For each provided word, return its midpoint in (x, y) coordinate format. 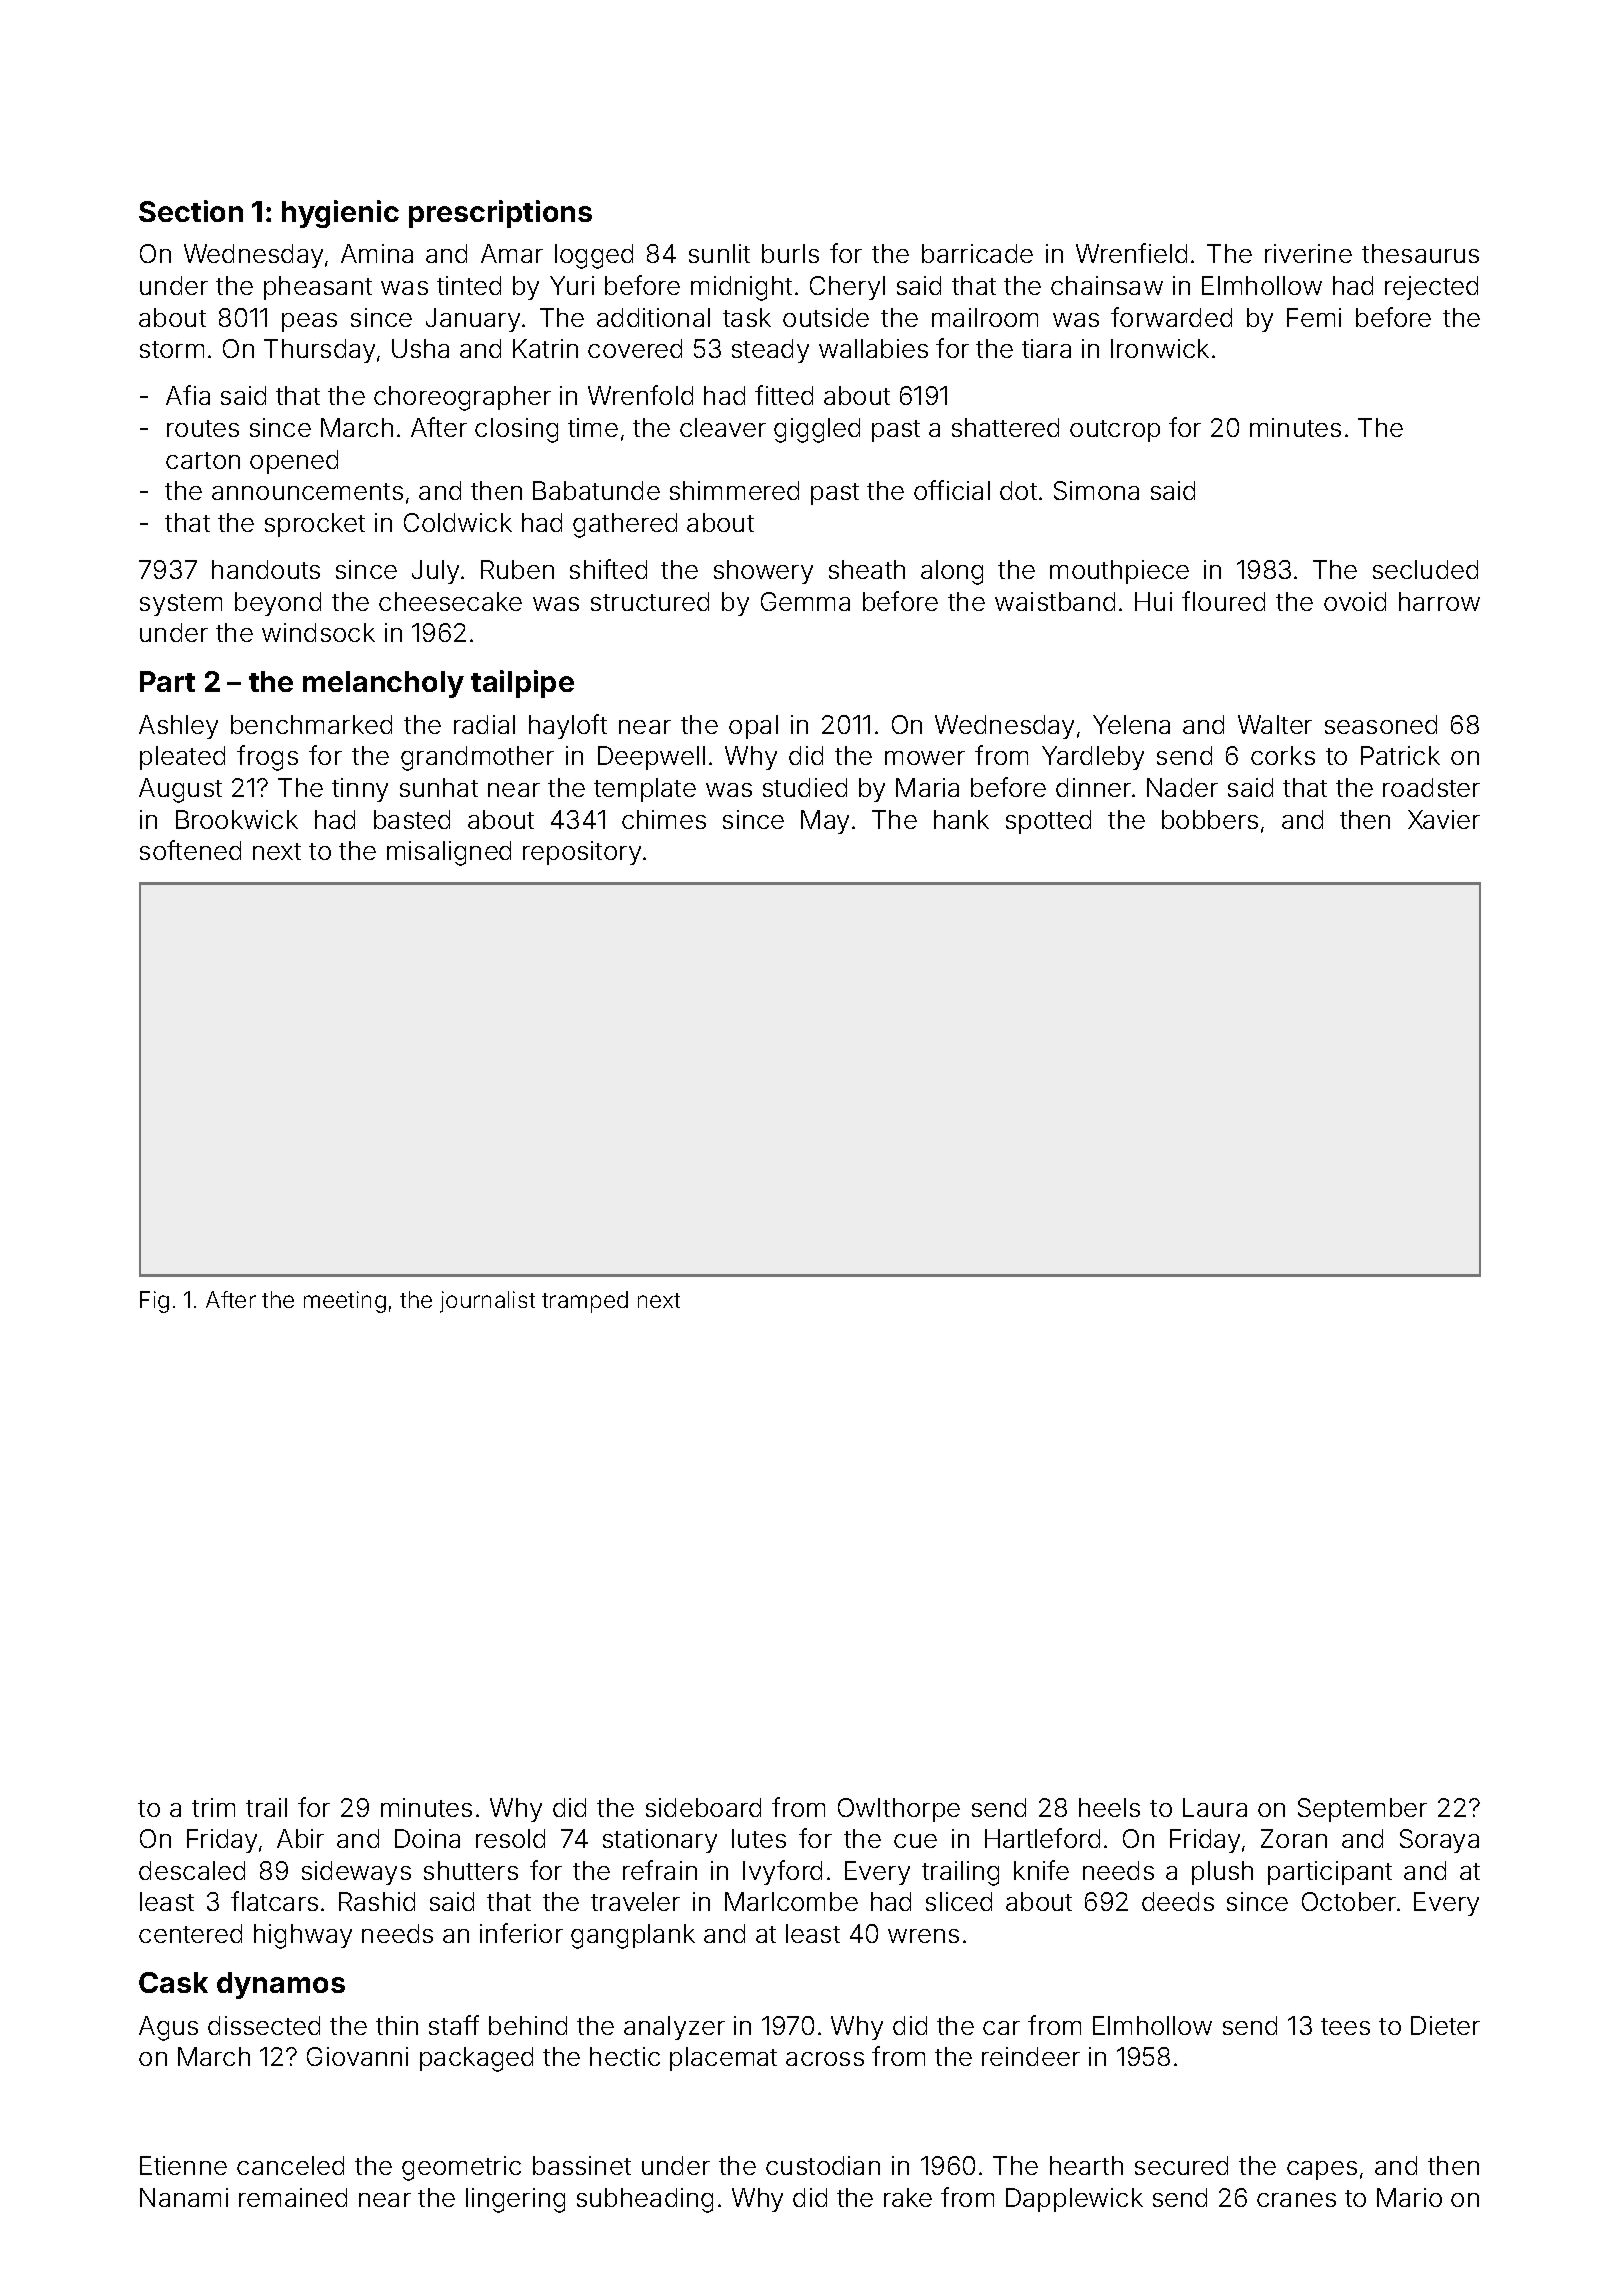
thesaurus (1420, 253)
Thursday (319, 351)
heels (1109, 1807)
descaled (192, 1870)
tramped (585, 1302)
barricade (977, 253)
